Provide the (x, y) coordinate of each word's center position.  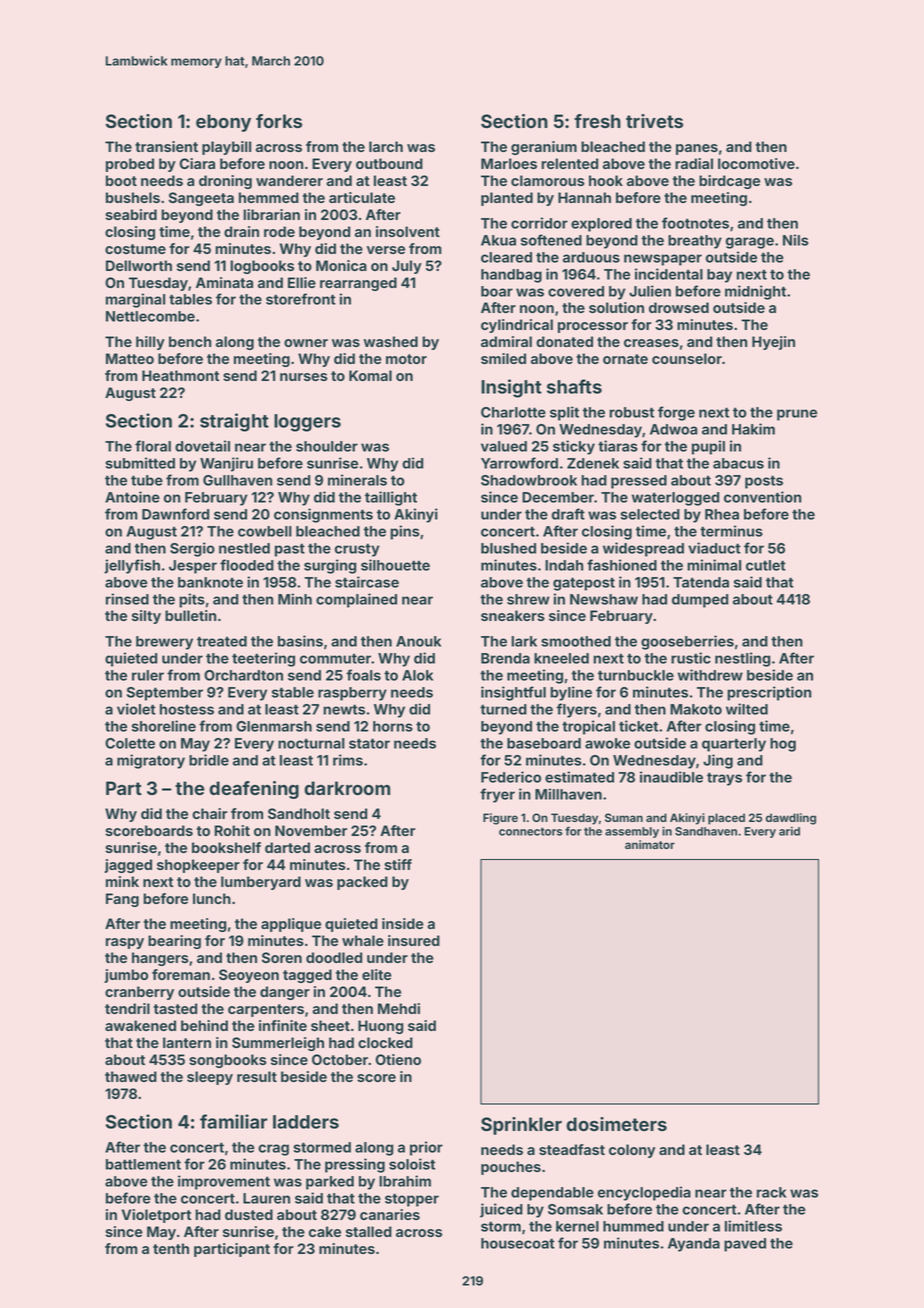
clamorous (548, 180)
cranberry (139, 993)
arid (789, 831)
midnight (755, 292)
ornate (625, 359)
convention (762, 497)
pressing (355, 1165)
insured (414, 940)
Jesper (193, 567)
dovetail (202, 446)
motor (406, 359)
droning (225, 182)
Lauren (266, 1198)
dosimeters (616, 1124)
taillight (391, 498)
